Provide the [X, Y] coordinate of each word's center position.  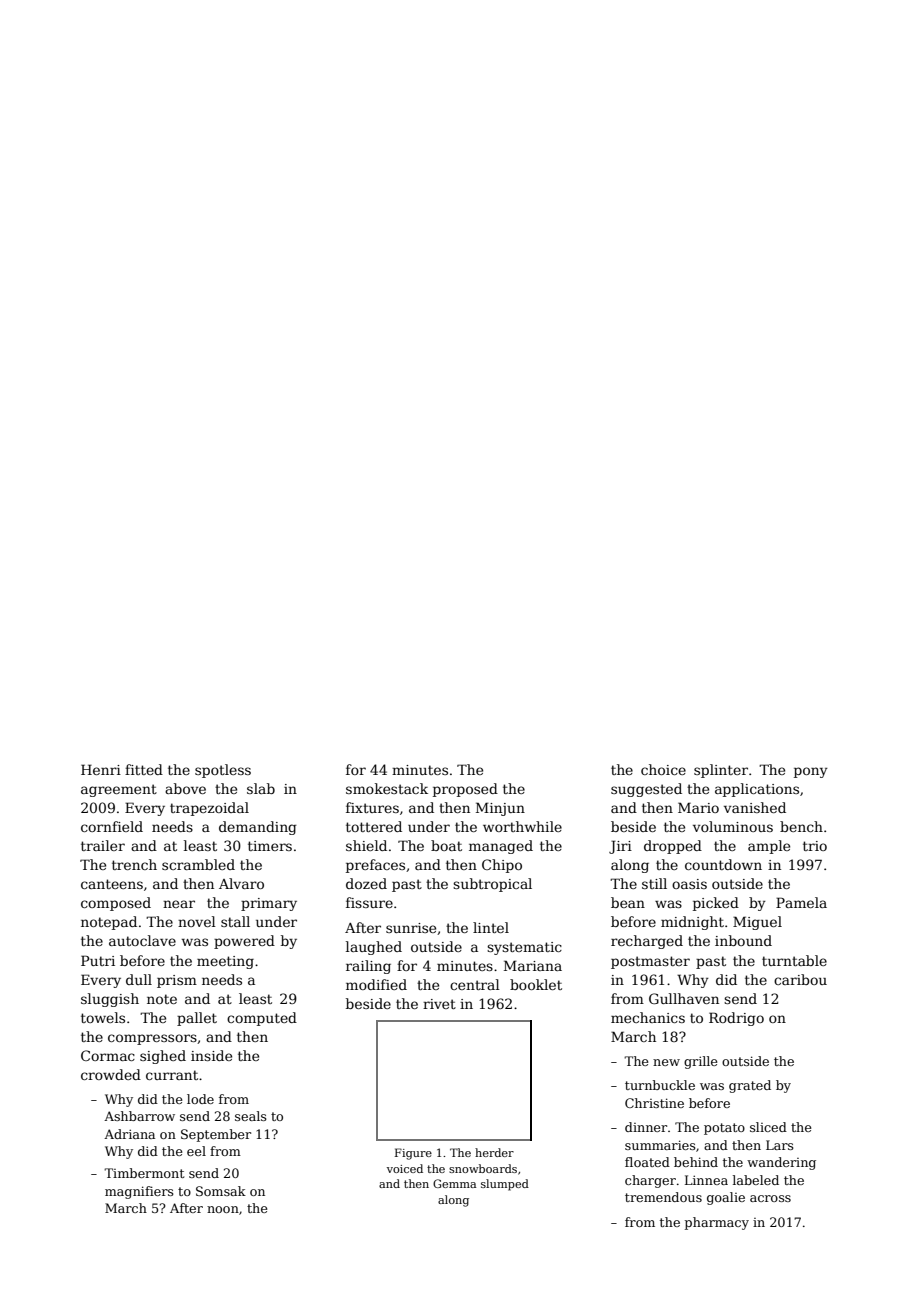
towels [103, 1017]
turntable [794, 960]
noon [223, 1209]
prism [177, 981]
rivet [439, 1004]
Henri [101, 769]
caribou [800, 979]
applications [757, 790]
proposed [465, 790]
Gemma [454, 1183]
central [475, 984]
